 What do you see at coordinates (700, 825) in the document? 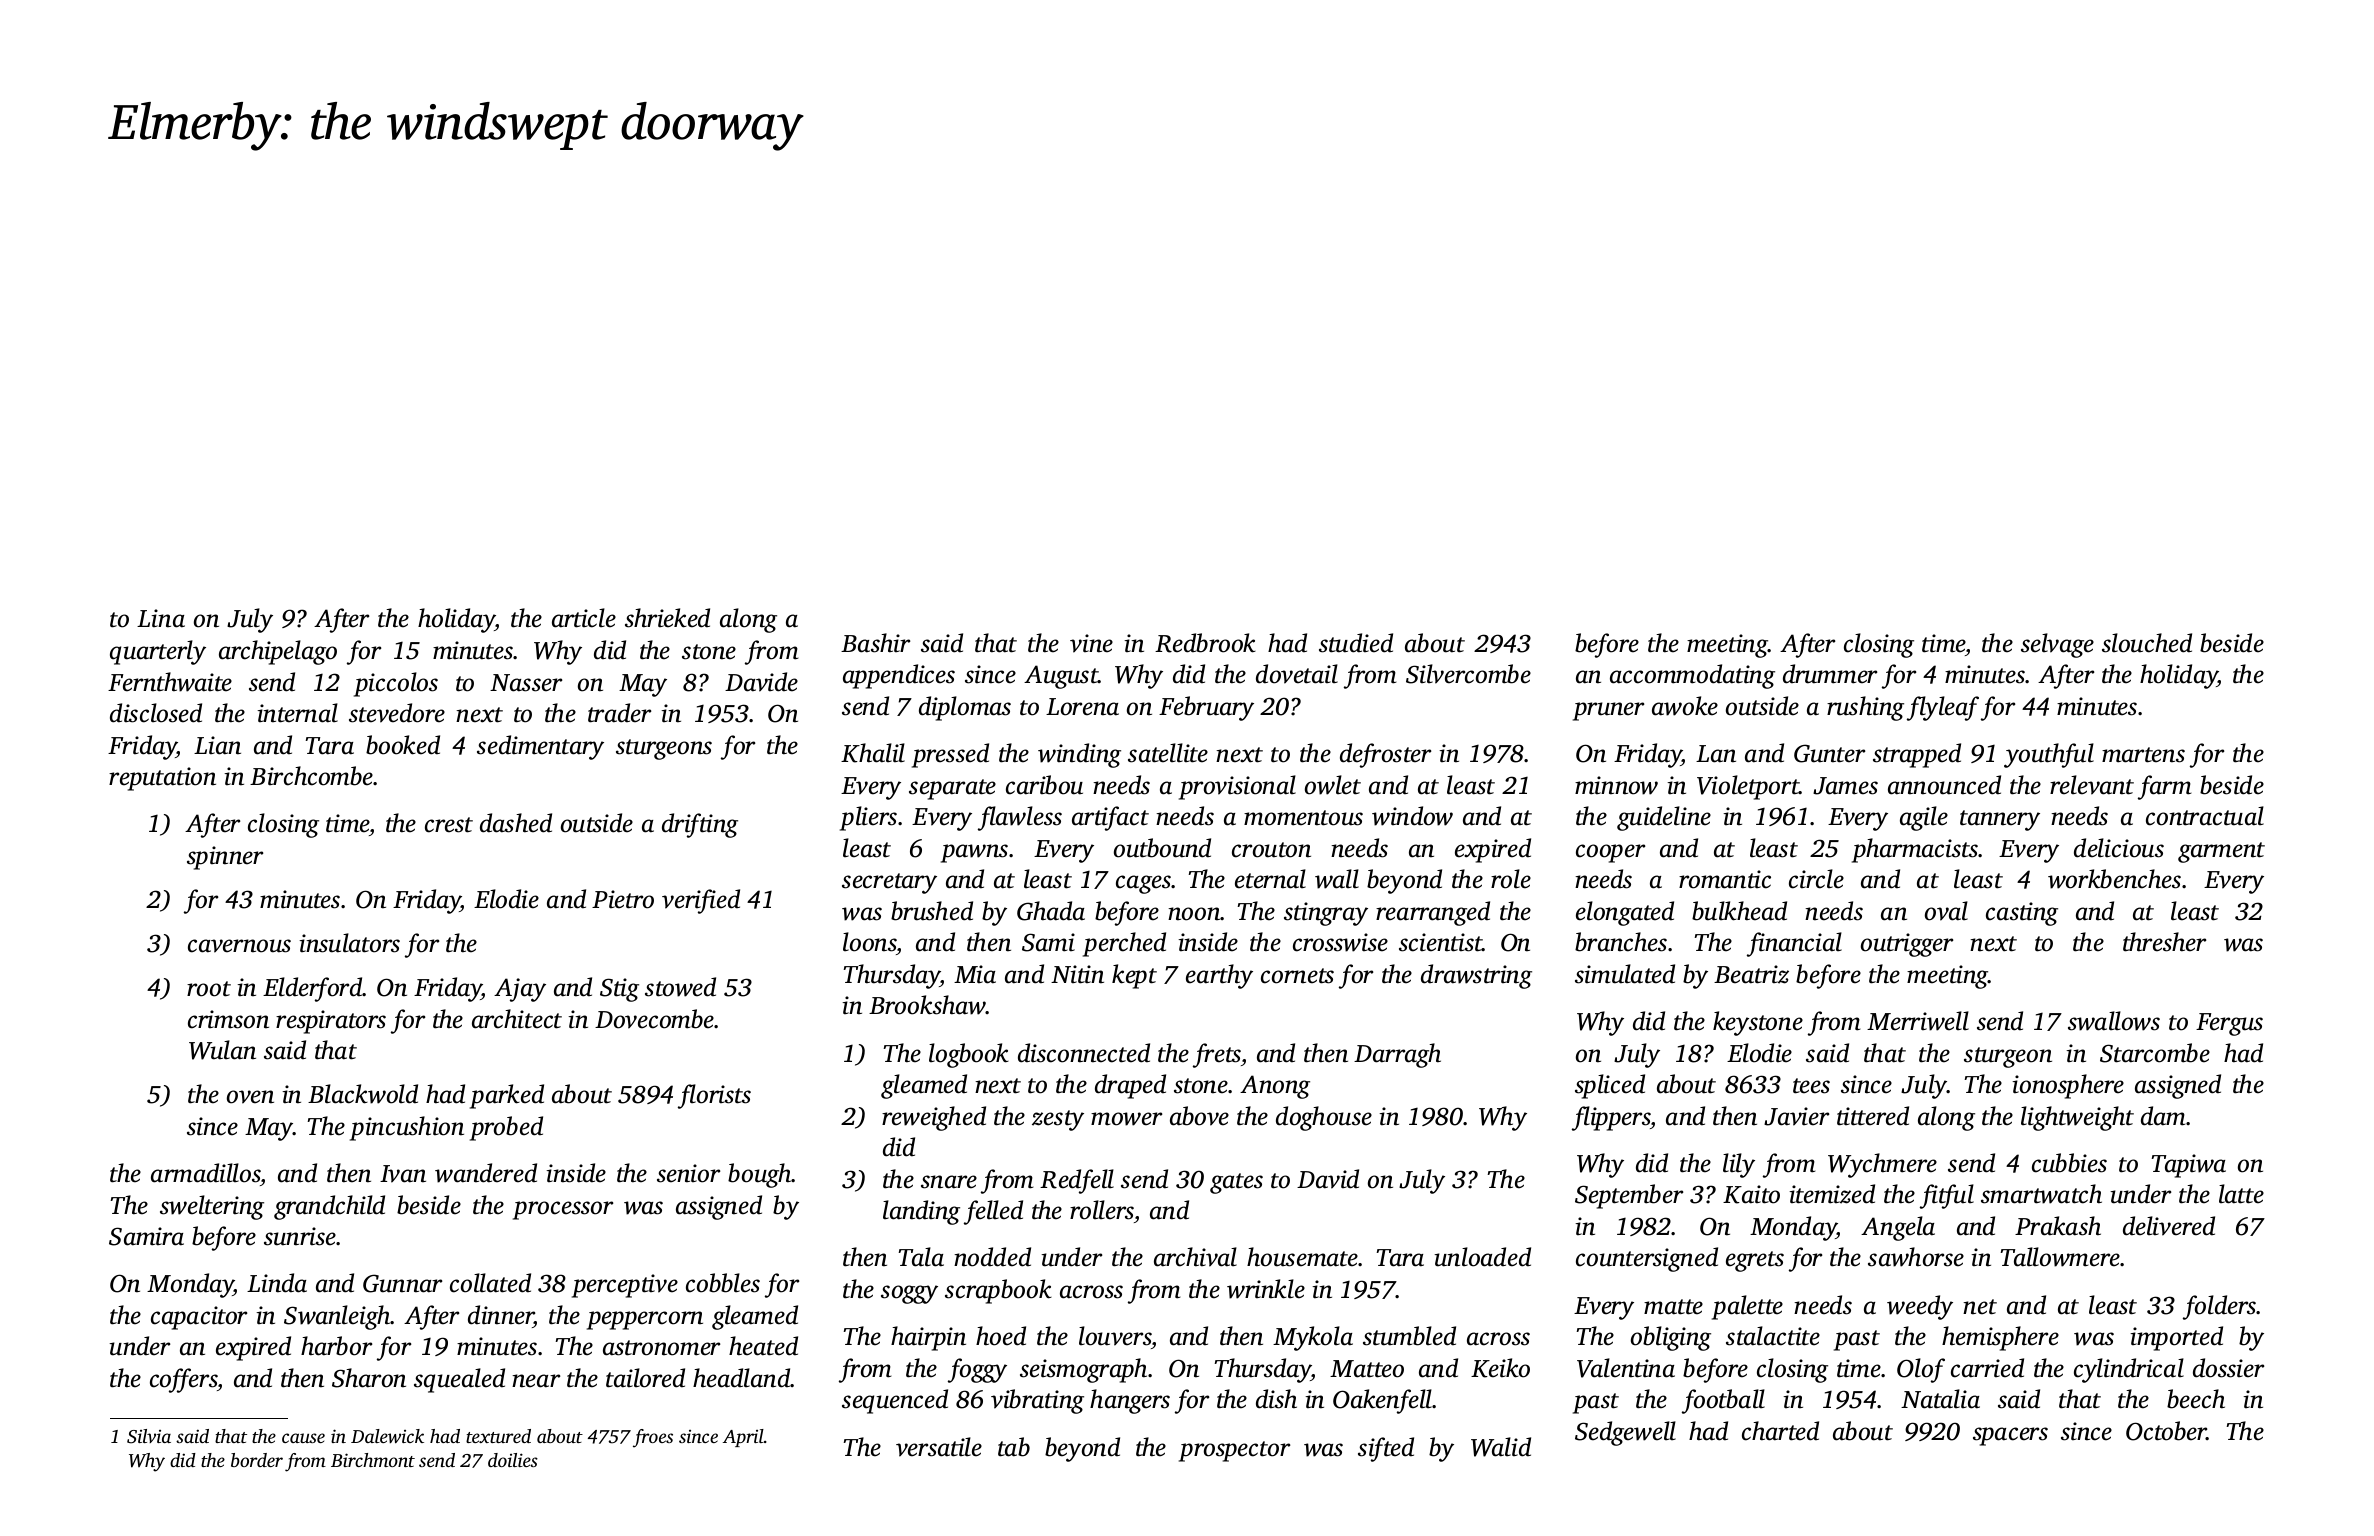
I see `drifting` at bounding box center [700, 825].
